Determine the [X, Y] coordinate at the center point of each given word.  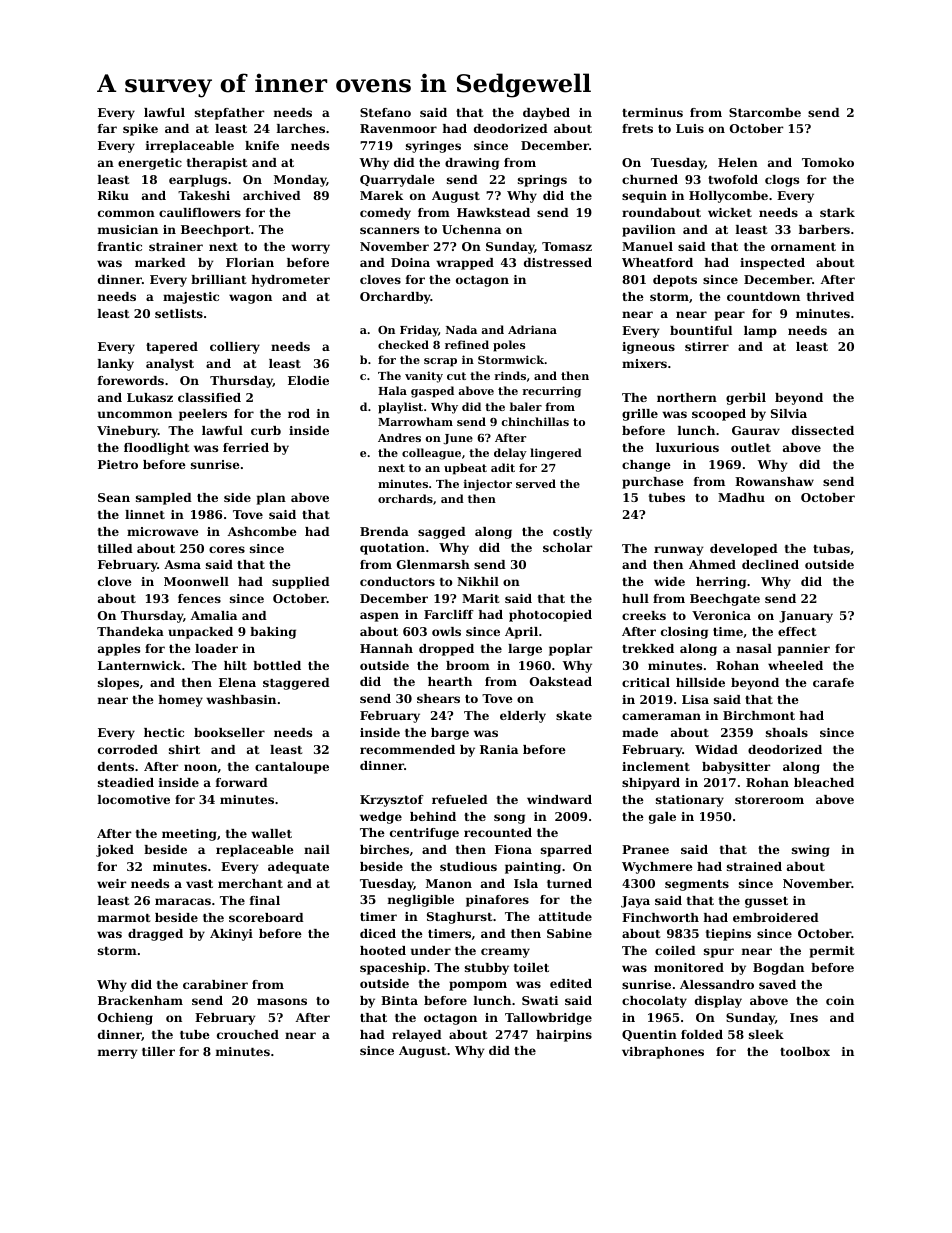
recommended [407, 749]
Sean [114, 497]
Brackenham [140, 1000]
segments [697, 885]
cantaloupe [292, 768]
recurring [551, 392]
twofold [733, 179]
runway [678, 551]
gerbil [746, 399]
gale [662, 818]
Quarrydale [397, 181]
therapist [217, 164]
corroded [128, 749]
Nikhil [478, 581]
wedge [381, 818]
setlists [179, 313]
